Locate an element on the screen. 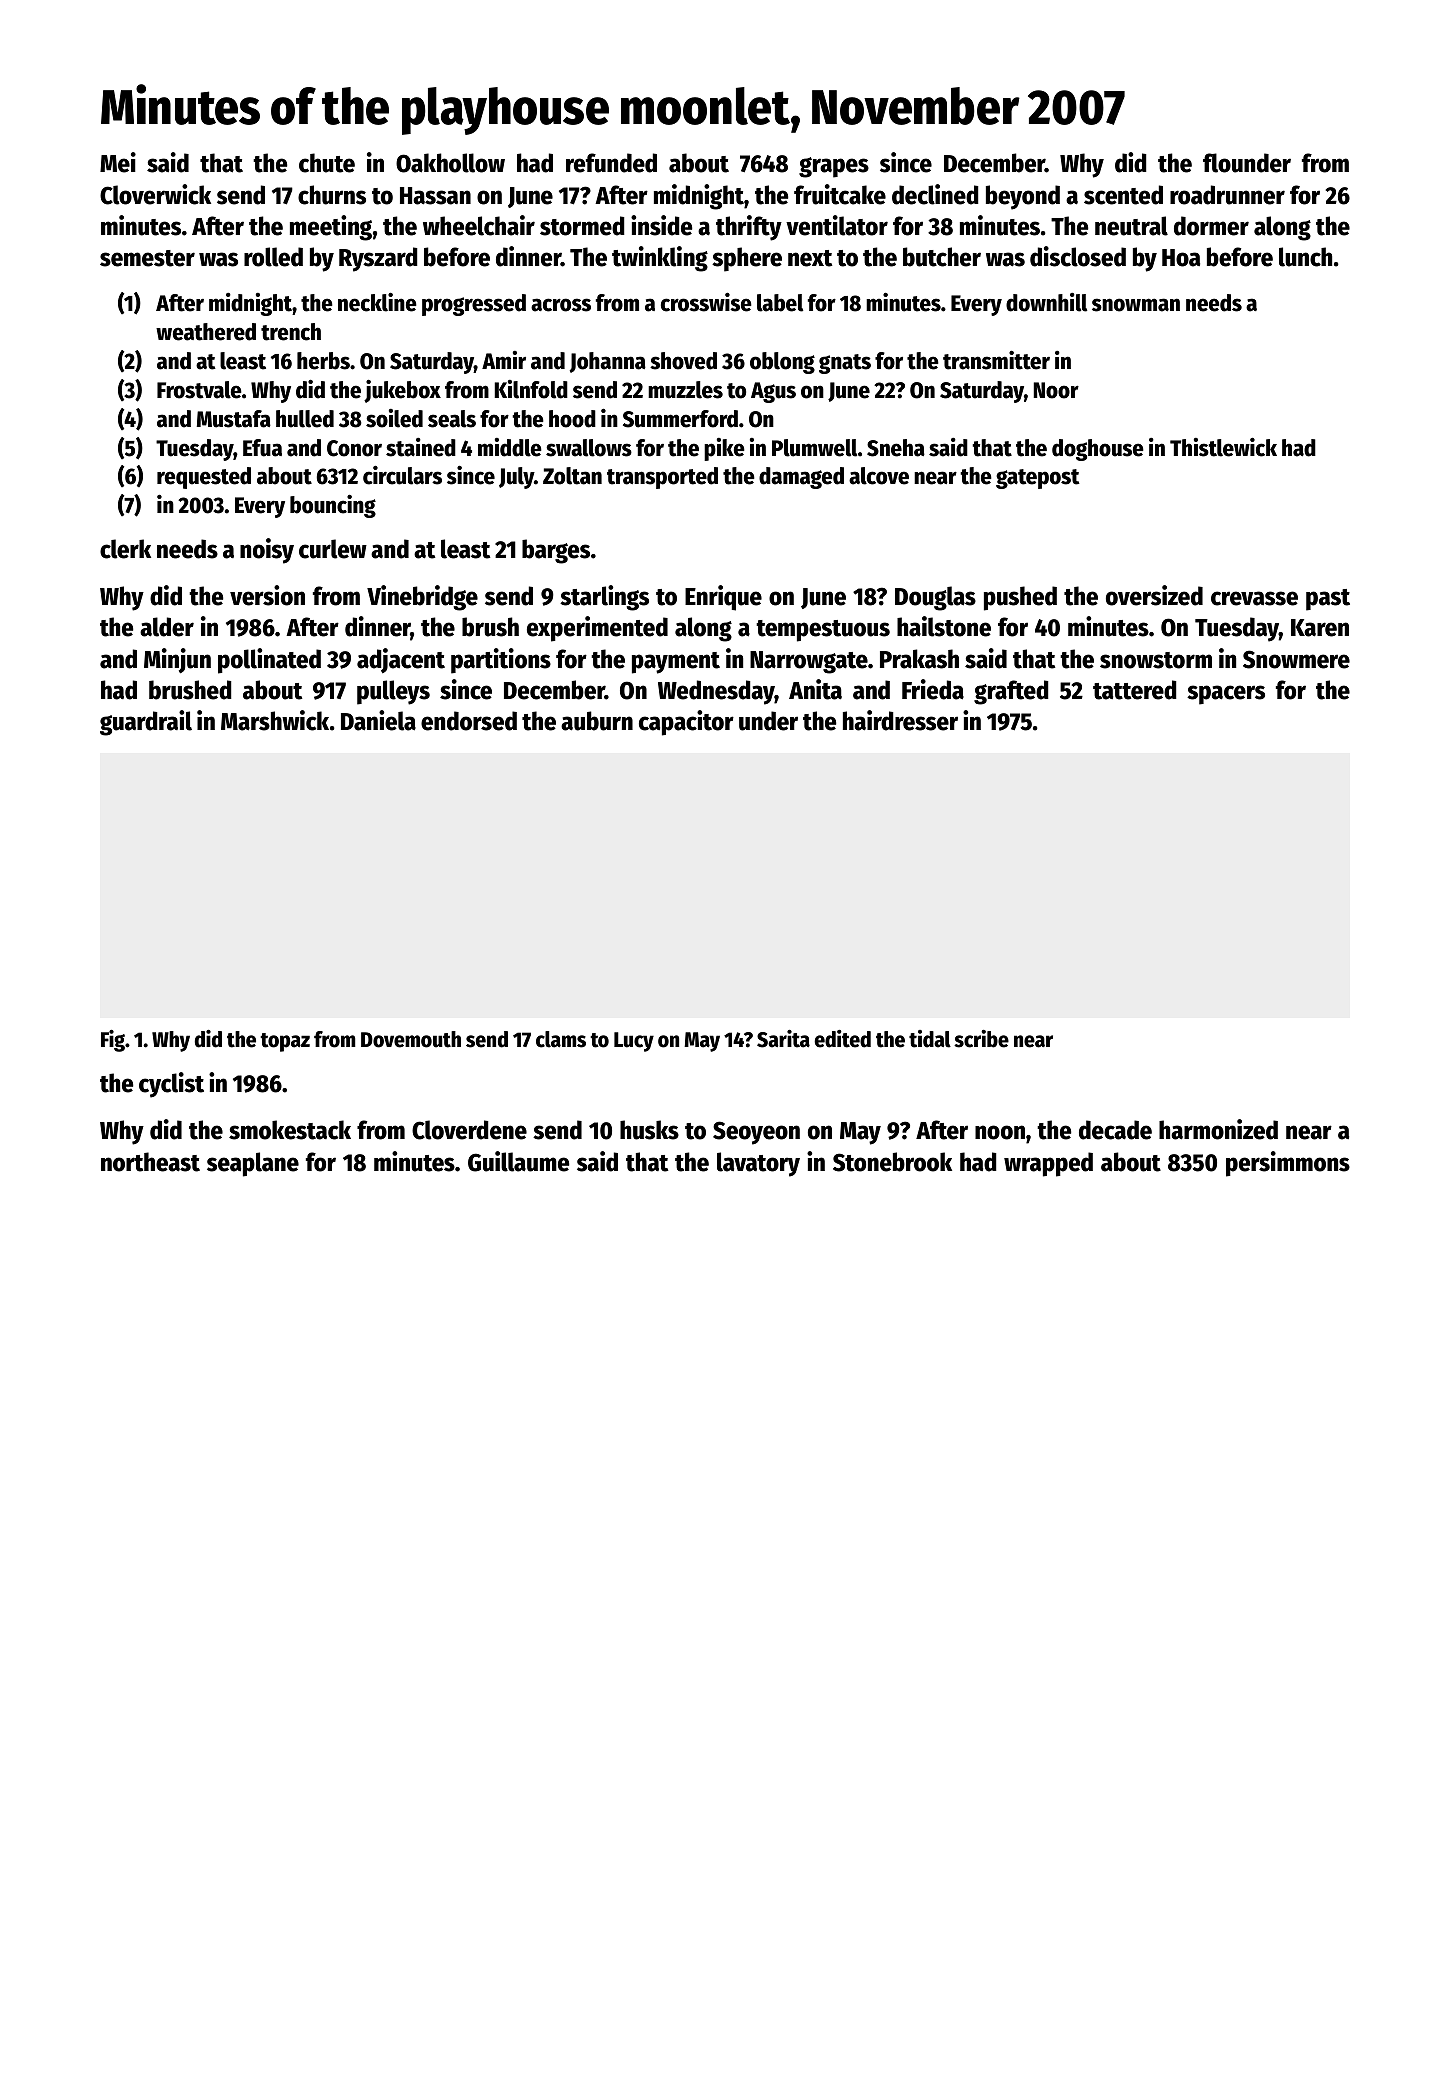 Image resolution: width=1450 pixels, height=2100 pixels. harmonized is located at coordinates (1218, 1129).
